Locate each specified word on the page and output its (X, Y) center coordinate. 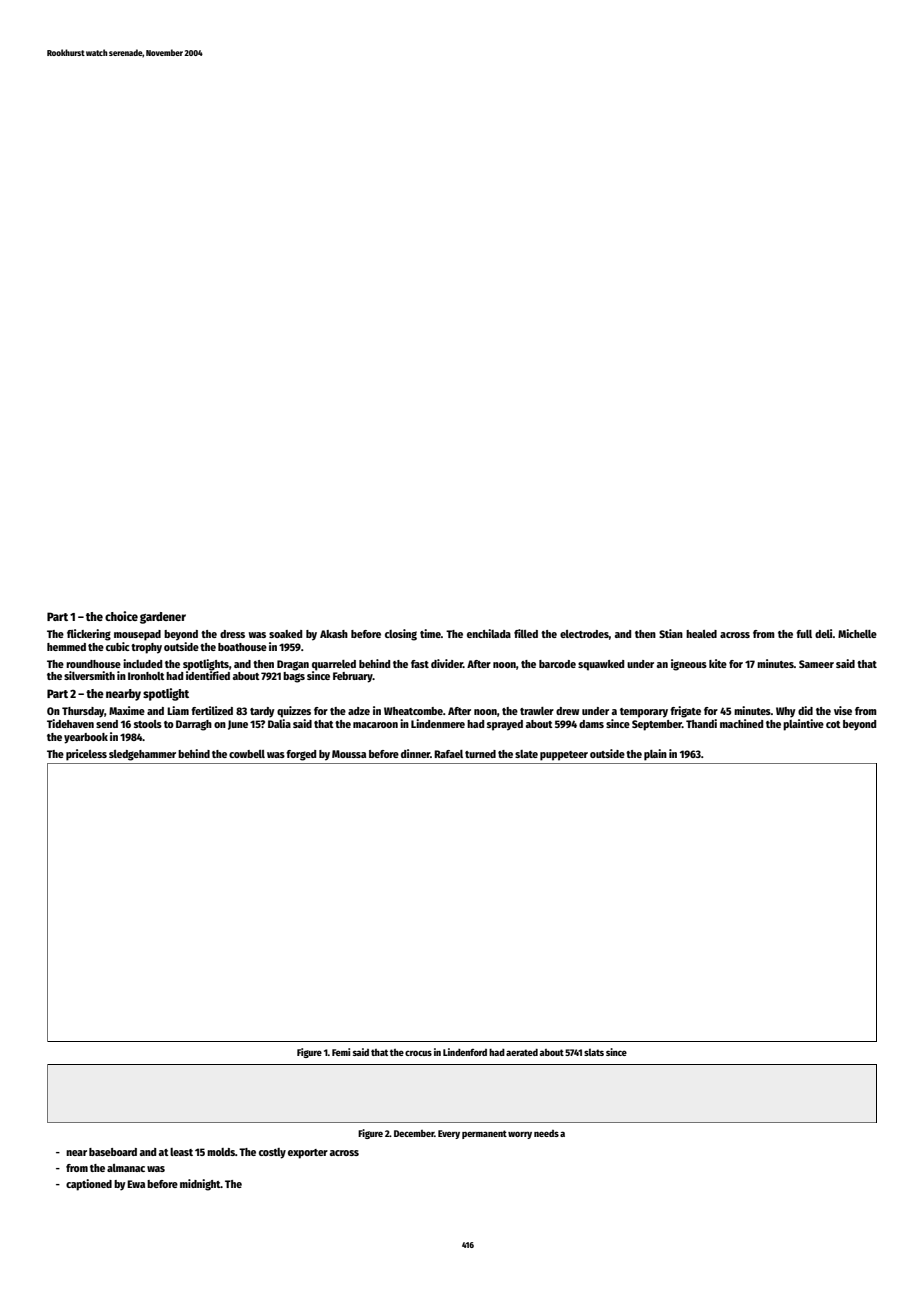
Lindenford (465, 1052)
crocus (418, 1053)
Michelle (857, 633)
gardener (163, 618)
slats (594, 1052)
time (430, 633)
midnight (200, 1185)
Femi (341, 1052)
